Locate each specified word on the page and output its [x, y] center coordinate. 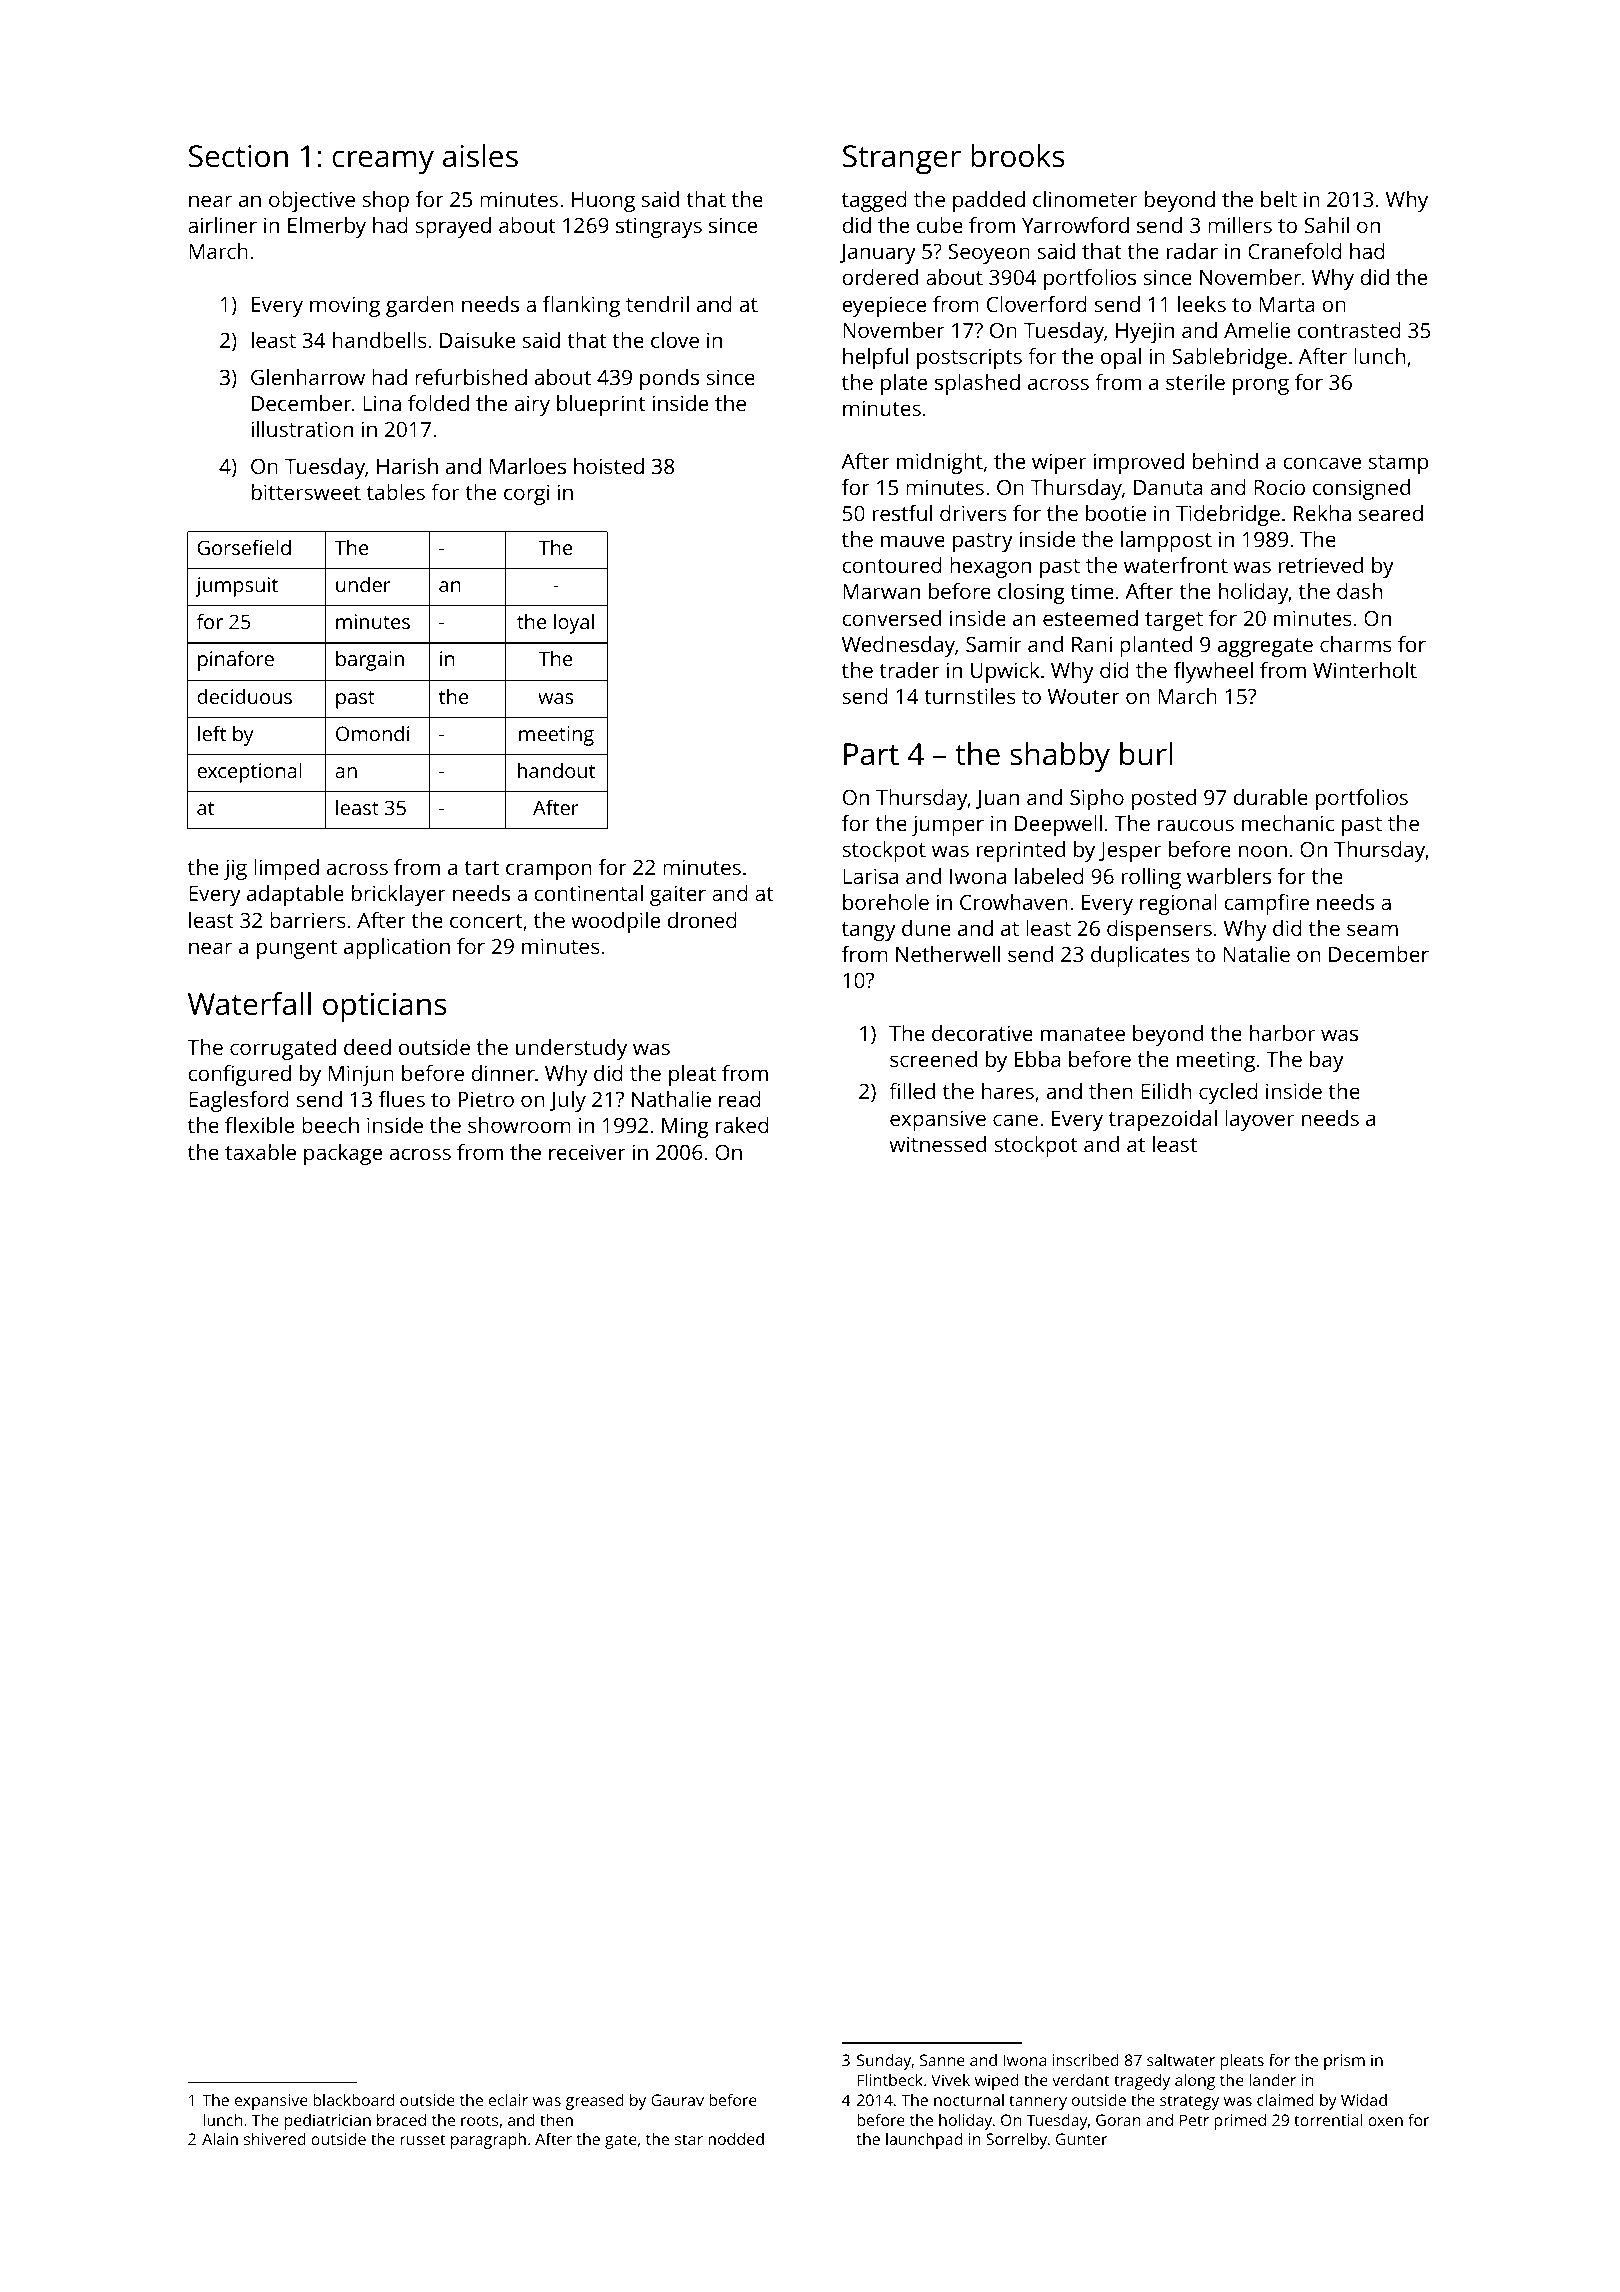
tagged [874, 201]
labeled [1049, 876]
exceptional [249, 773]
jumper [948, 825]
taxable [260, 1152]
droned [702, 920]
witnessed [937, 1144]
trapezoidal [1163, 1120]
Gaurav [677, 2100]
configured [239, 1075]
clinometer [1085, 199]
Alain [220, 2139]
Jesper [1130, 852]
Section [238, 156]
